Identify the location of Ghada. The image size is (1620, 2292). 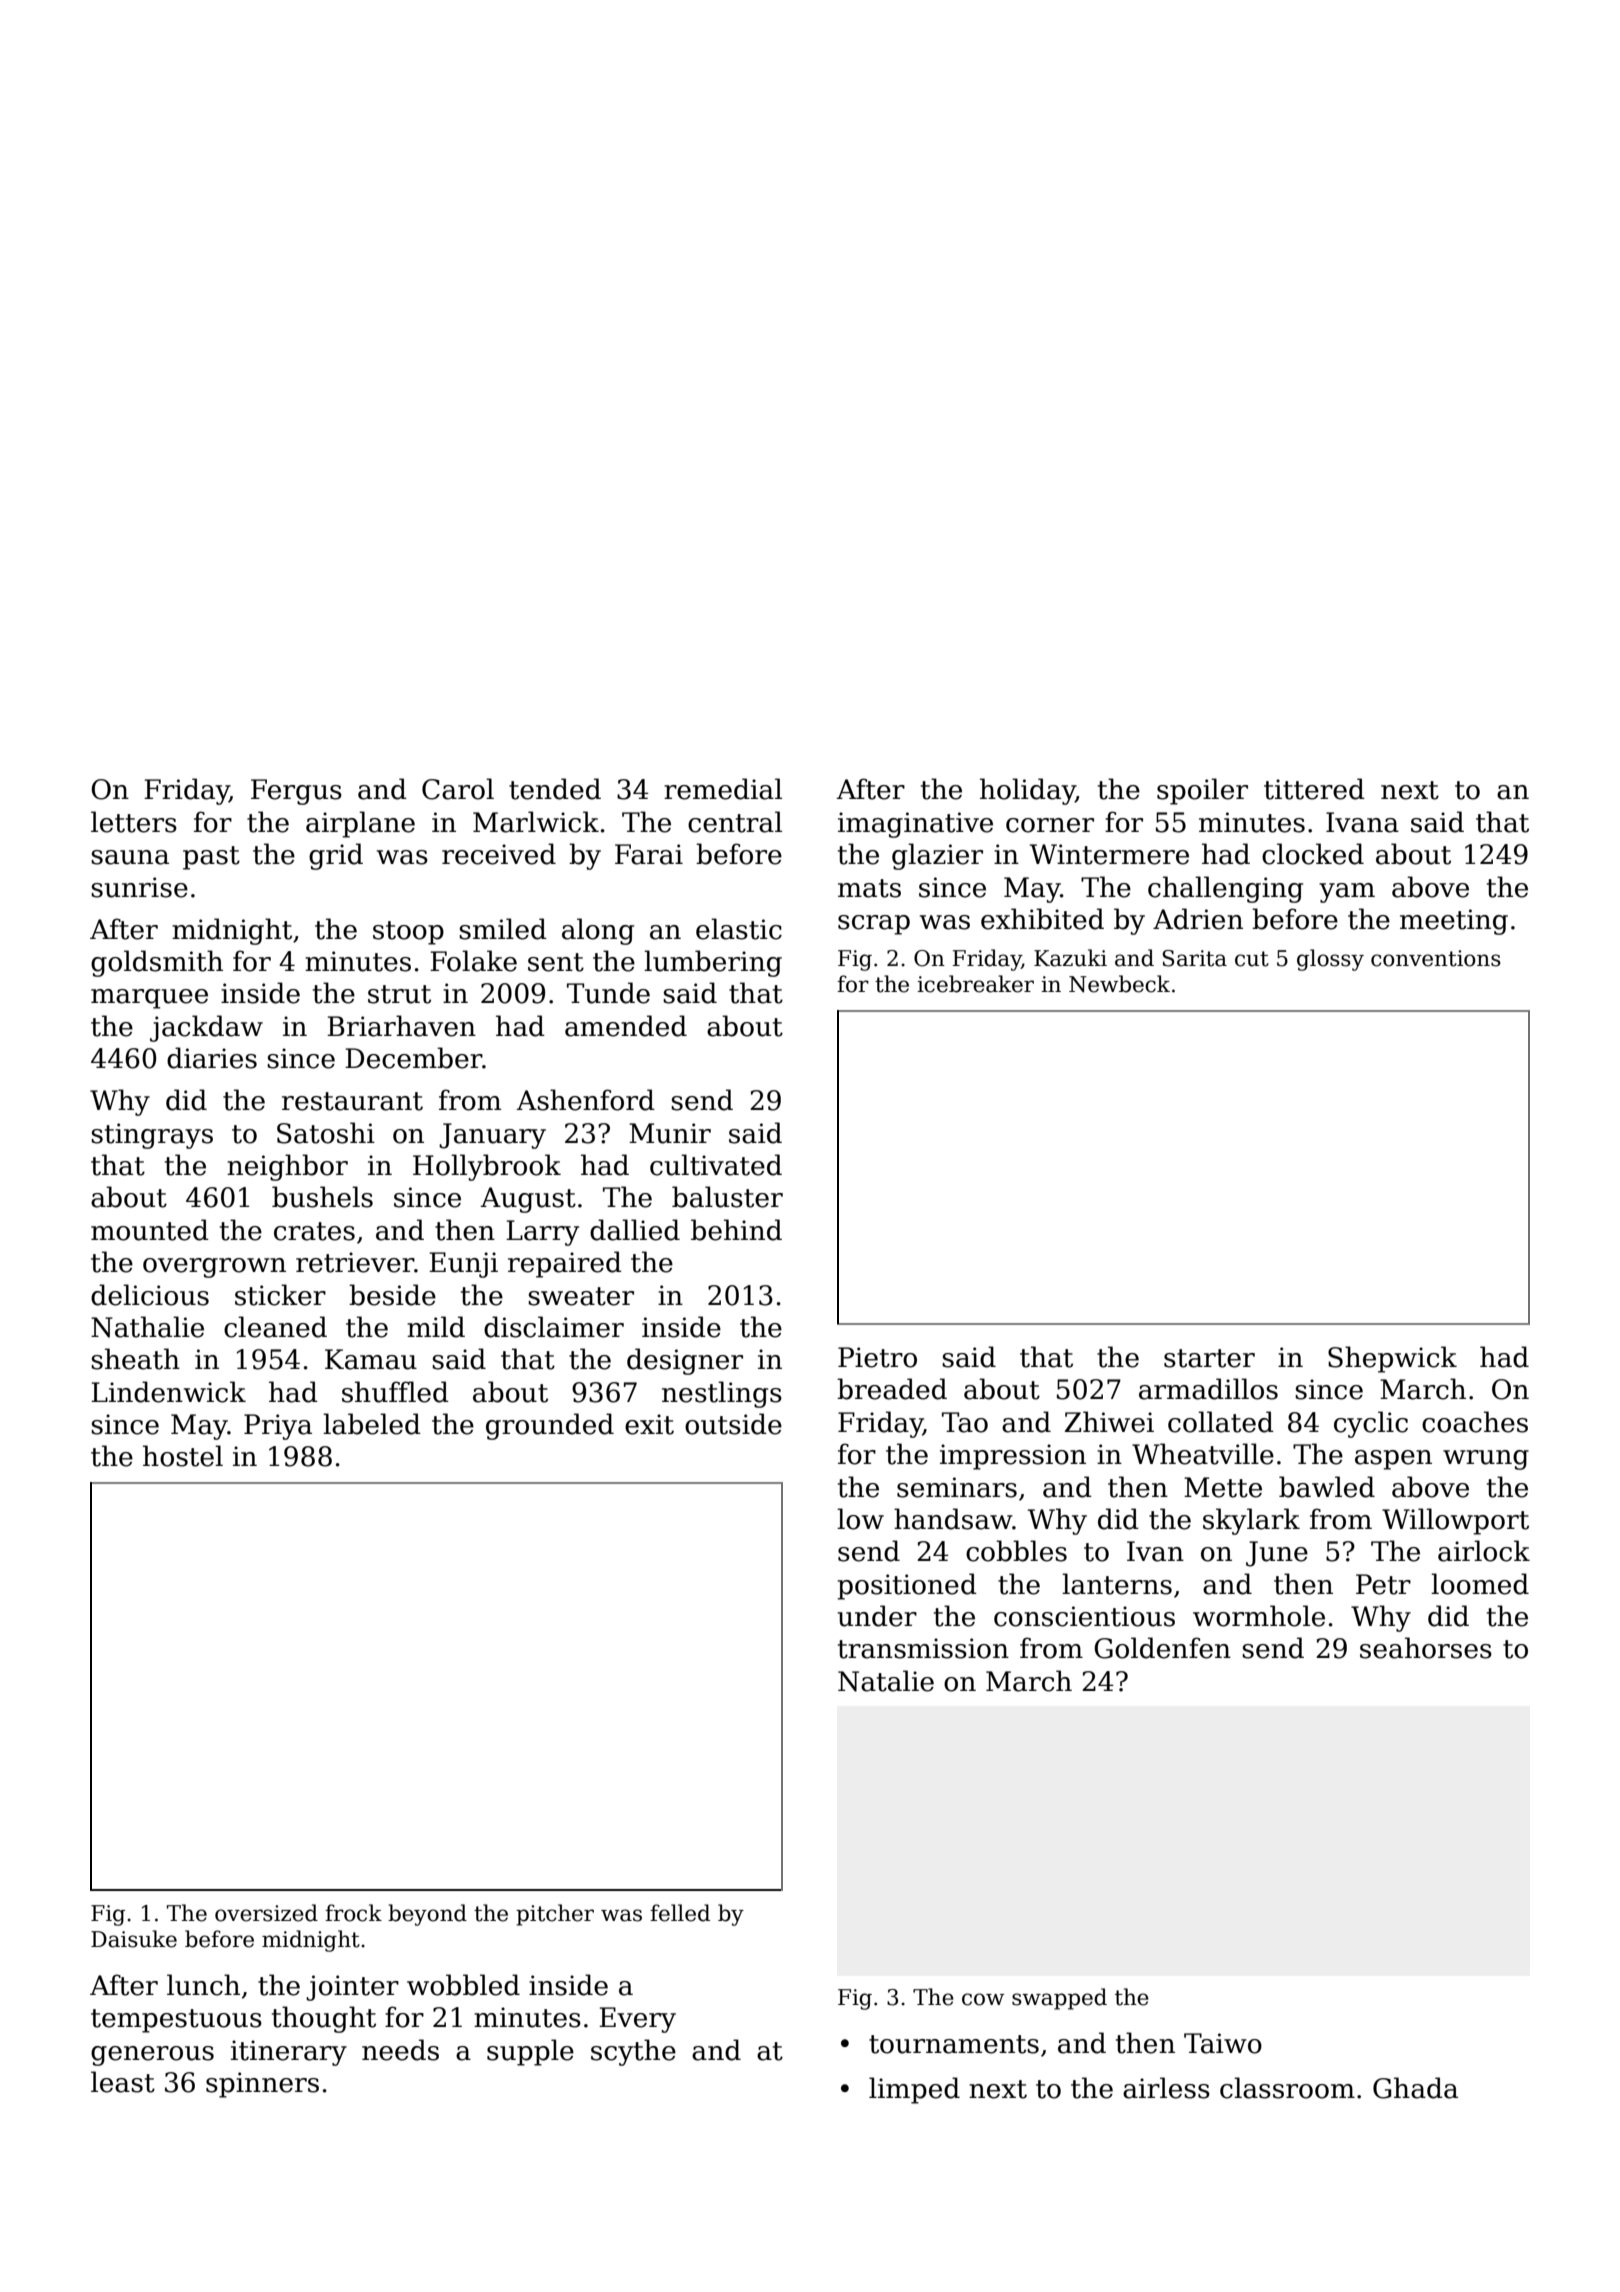
(1415, 2088).
